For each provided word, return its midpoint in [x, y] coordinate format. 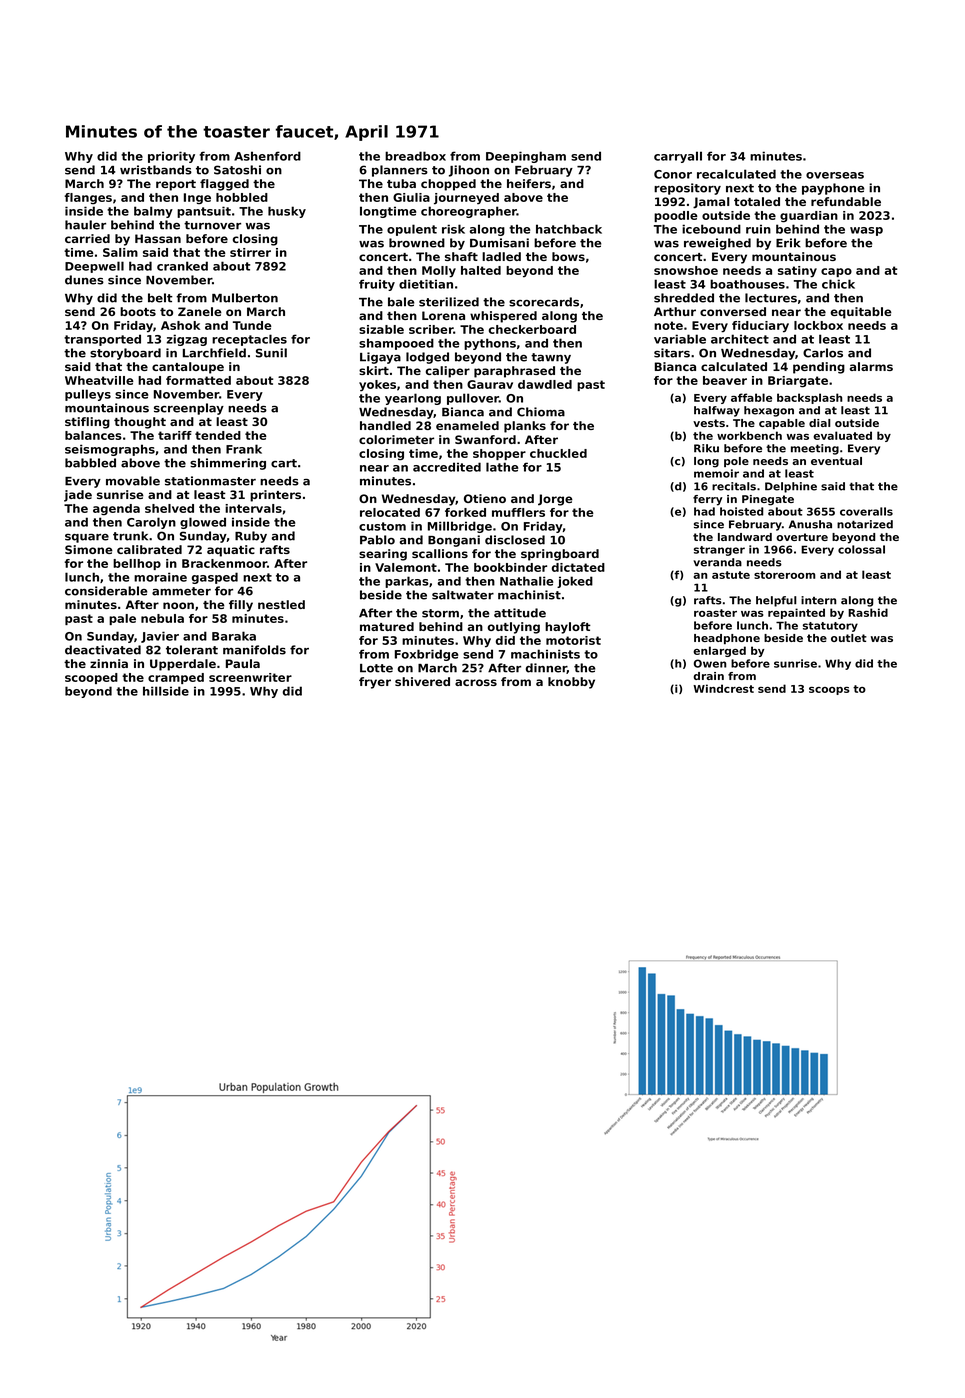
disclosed [515, 540]
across [476, 682]
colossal [861, 549]
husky [287, 212]
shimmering [228, 464]
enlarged [719, 651]
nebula [162, 618]
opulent [412, 230]
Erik [788, 243]
